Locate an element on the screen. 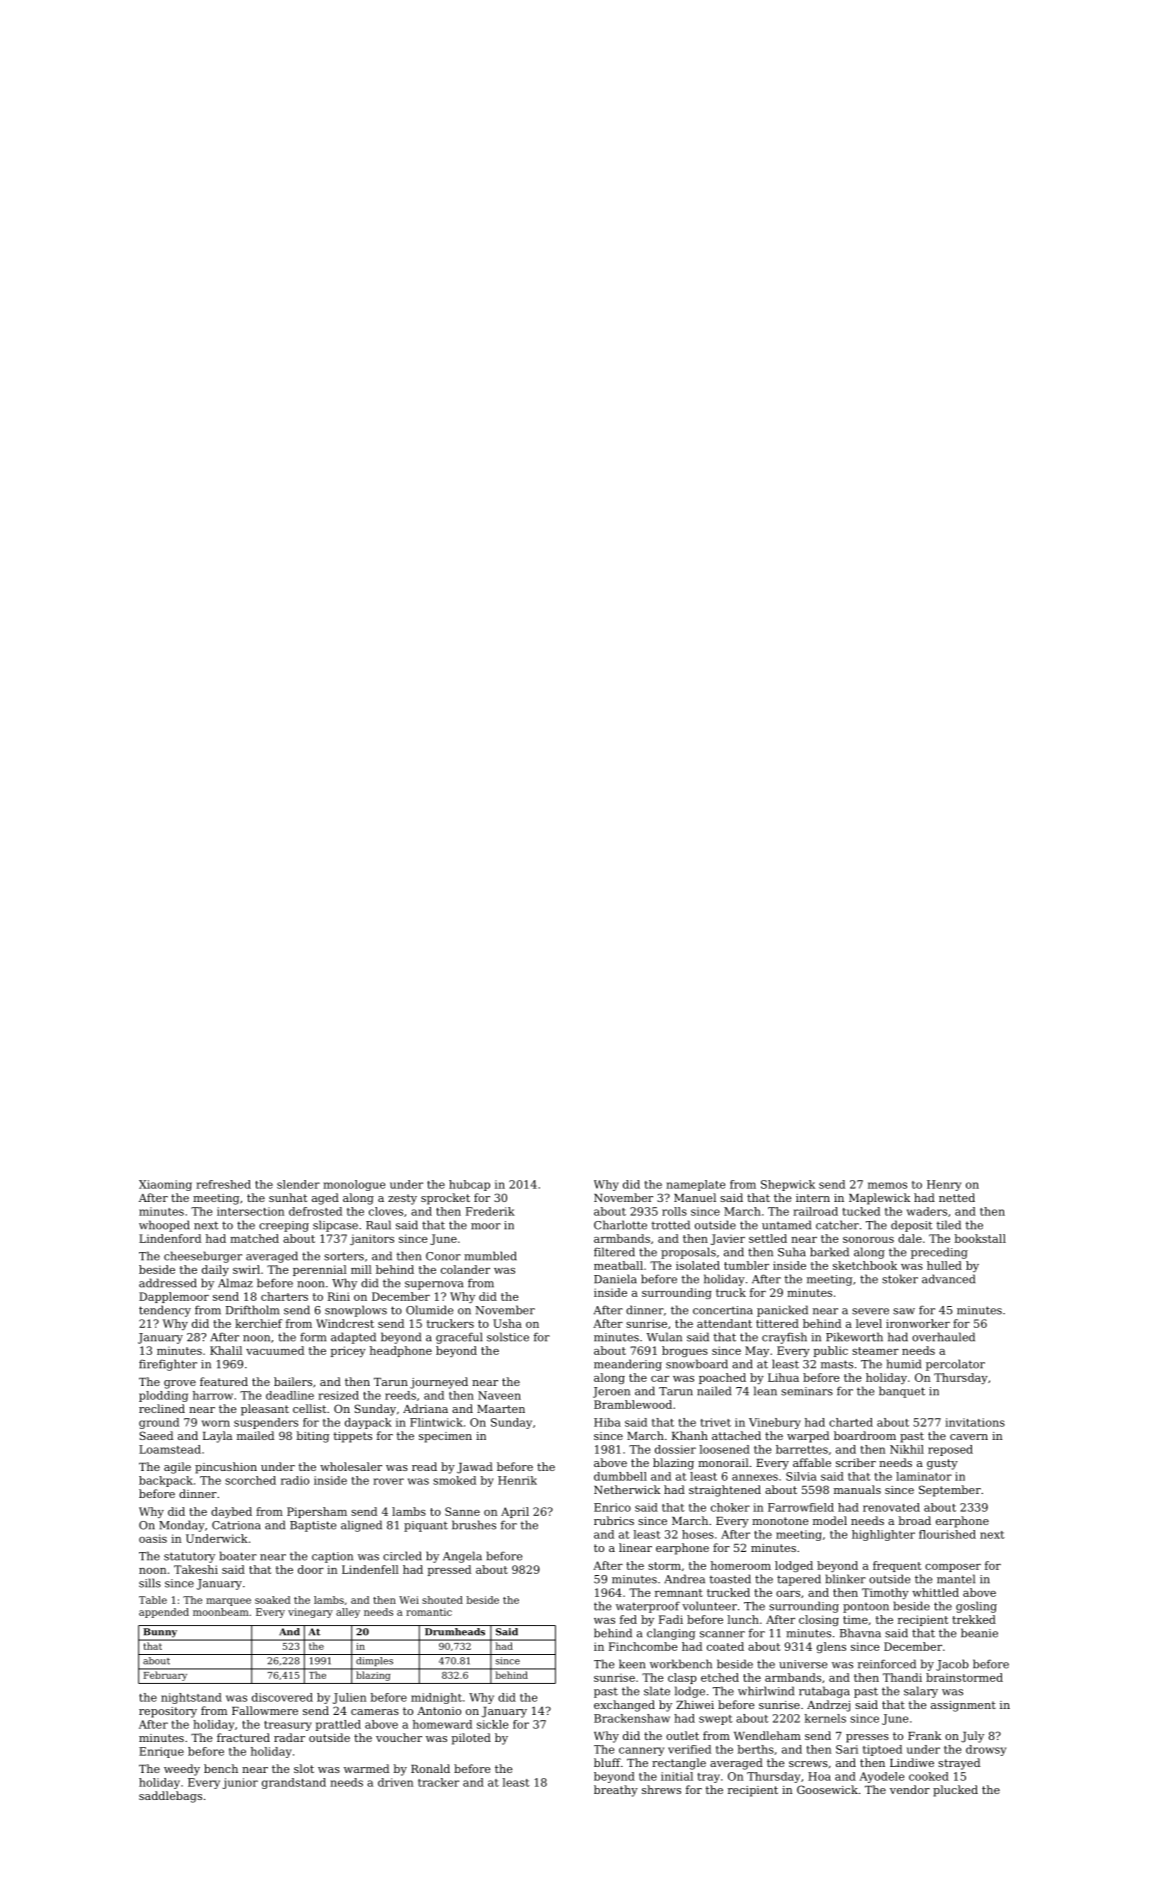 This screenshot has height=1892, width=1149. solstice is located at coordinates (508, 1337).
